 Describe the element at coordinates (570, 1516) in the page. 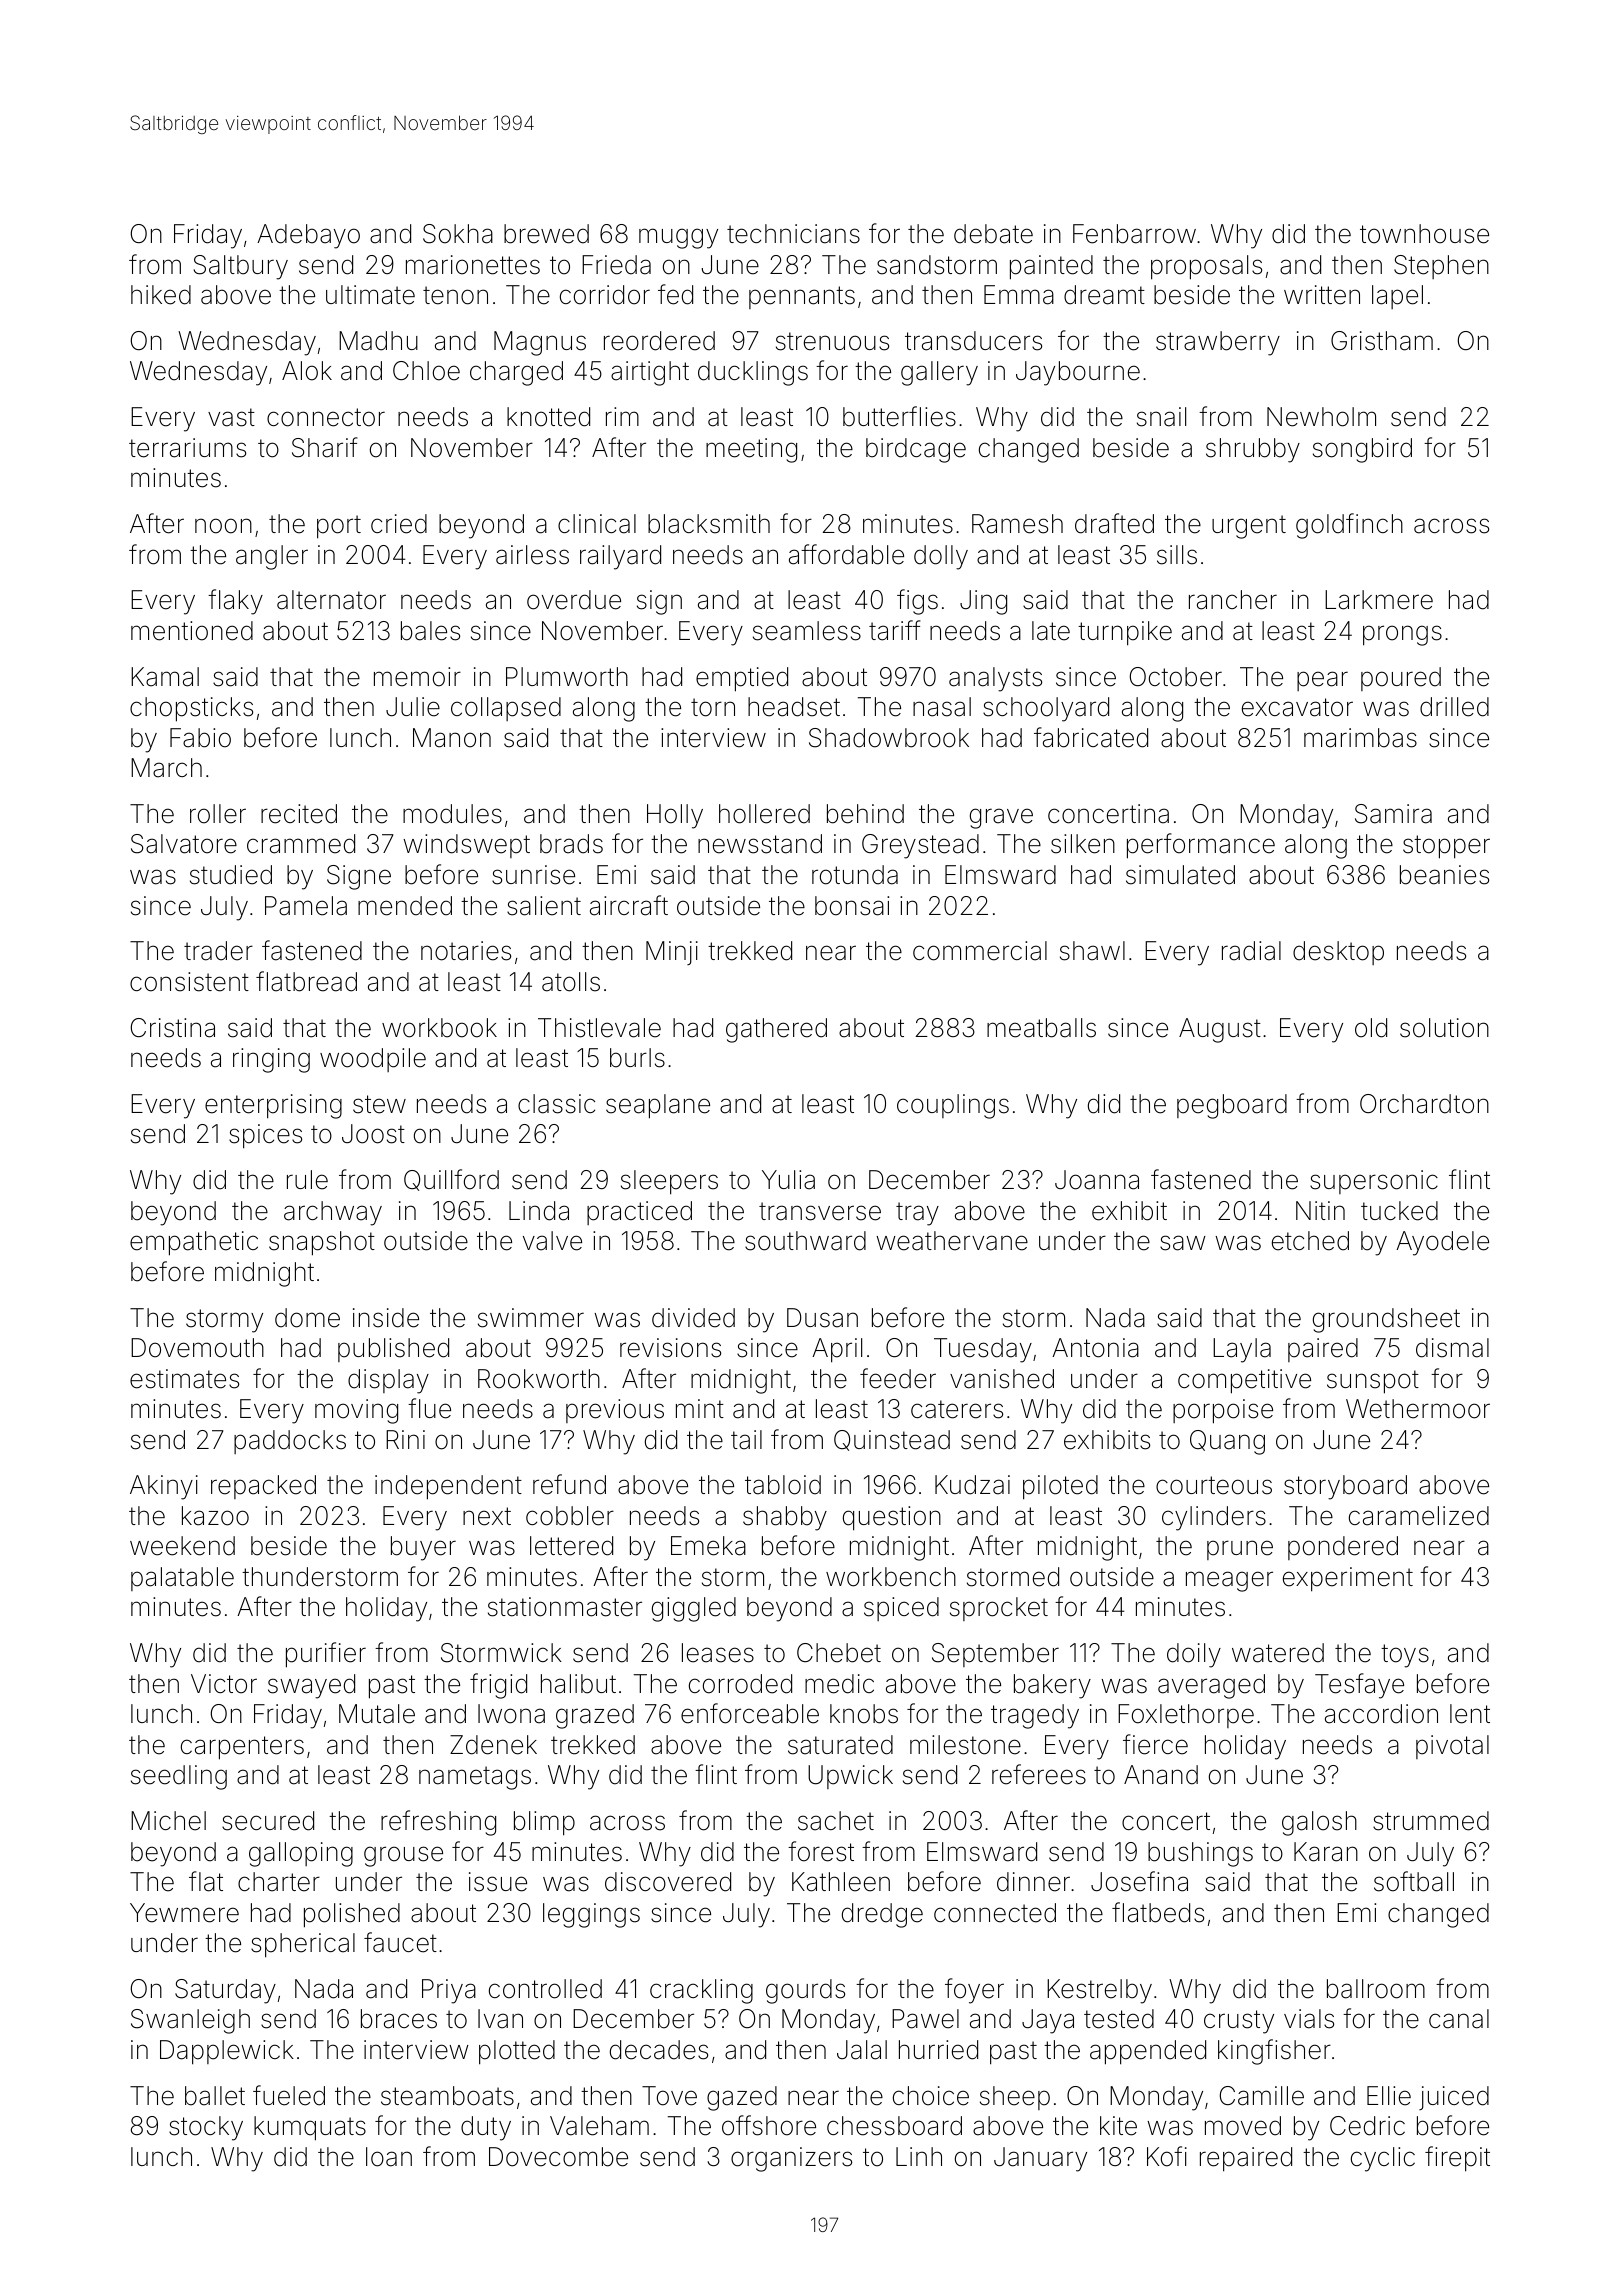

I see `cobbler` at that location.
